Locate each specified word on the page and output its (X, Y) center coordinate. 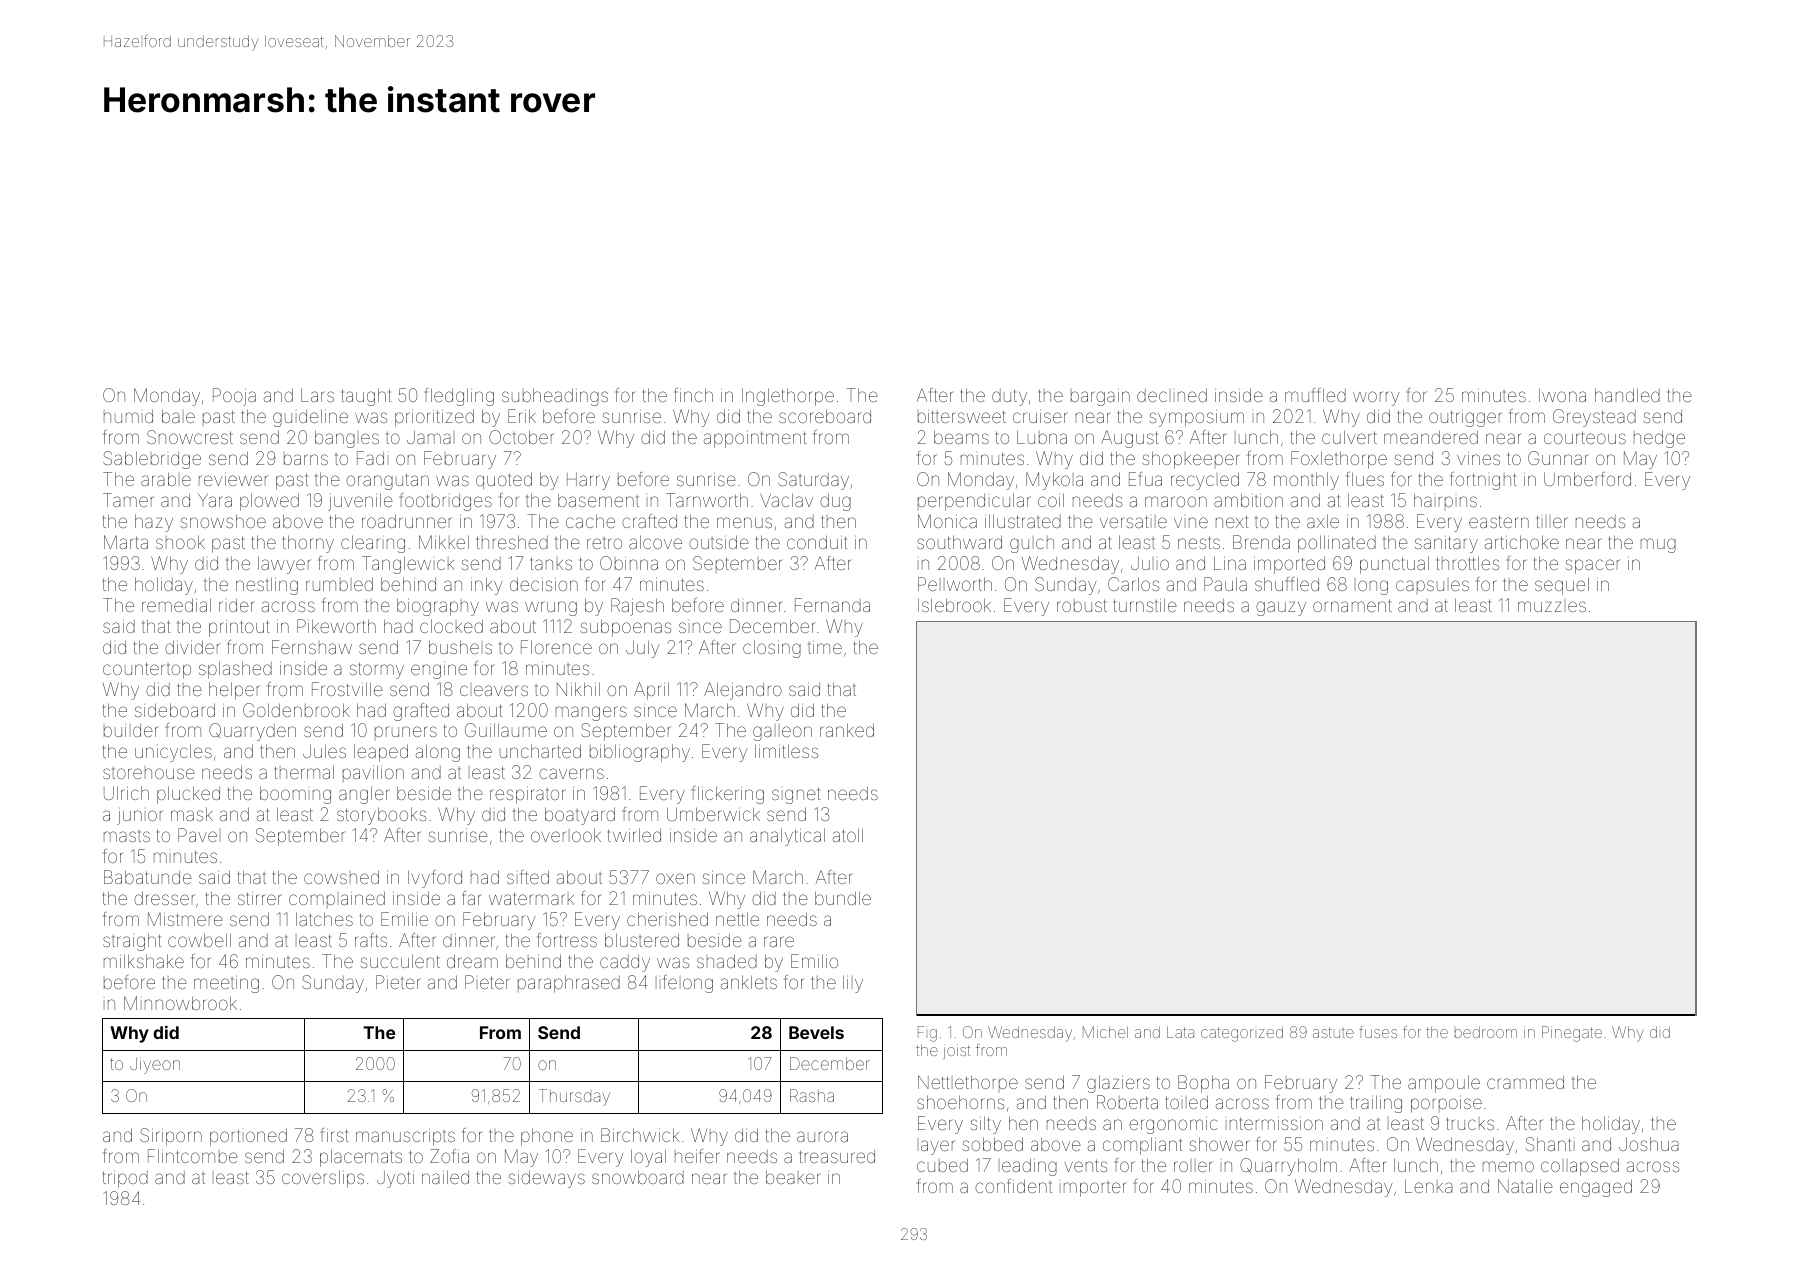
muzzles (1552, 606)
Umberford (1587, 479)
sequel (1562, 586)
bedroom (1486, 1032)
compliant (1142, 1146)
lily (853, 984)
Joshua (1649, 1144)
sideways (547, 1179)
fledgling (459, 397)
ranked (847, 730)
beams (961, 437)
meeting (226, 984)
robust (1082, 605)
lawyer (284, 565)
